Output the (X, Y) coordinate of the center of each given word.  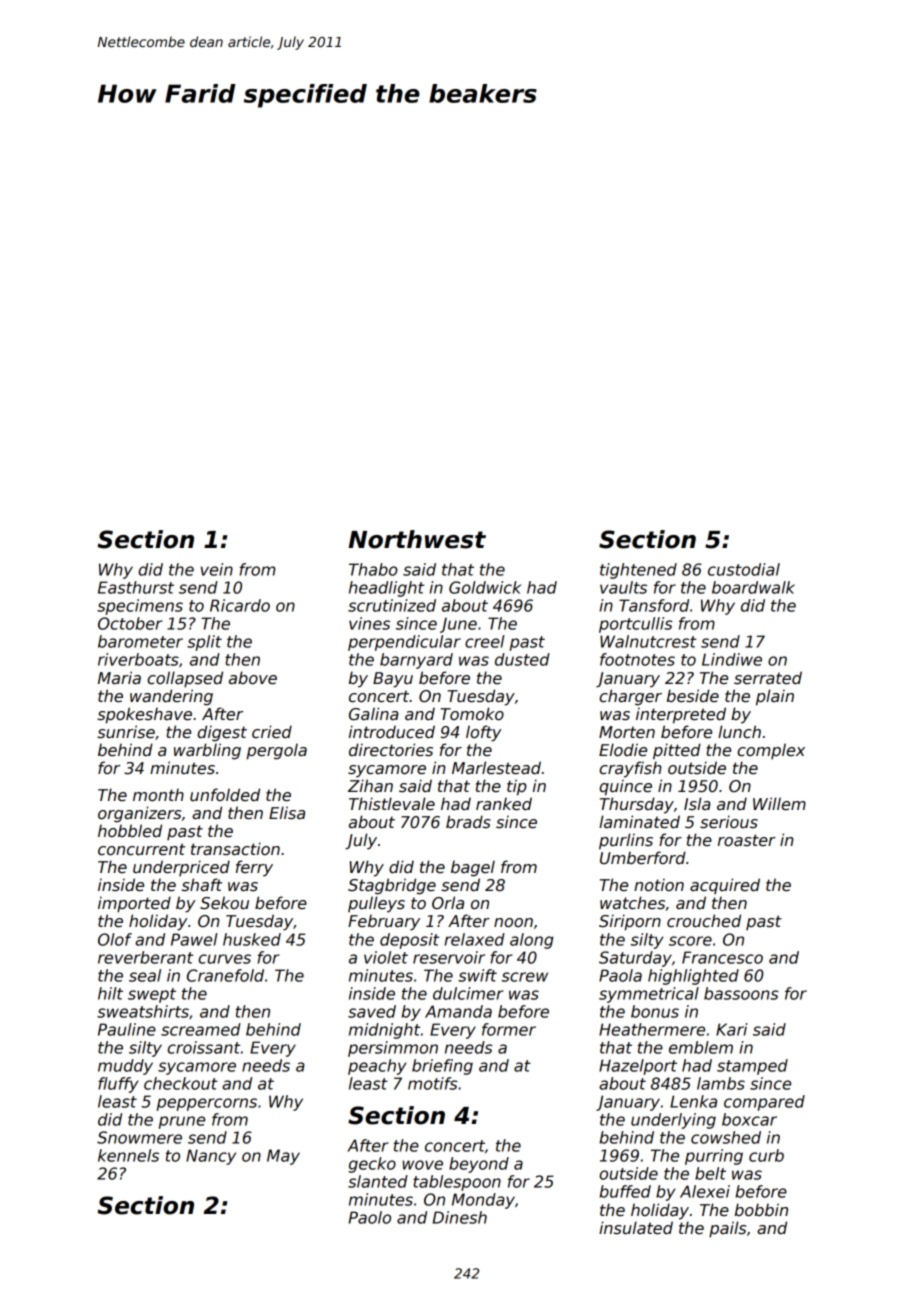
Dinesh (460, 1217)
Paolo (370, 1217)
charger (630, 697)
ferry (254, 868)
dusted (522, 659)
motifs (433, 1083)
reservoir (449, 957)
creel (485, 641)
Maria (119, 677)
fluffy (118, 1085)
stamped (752, 1067)
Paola (620, 975)
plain (775, 697)
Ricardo (240, 605)
